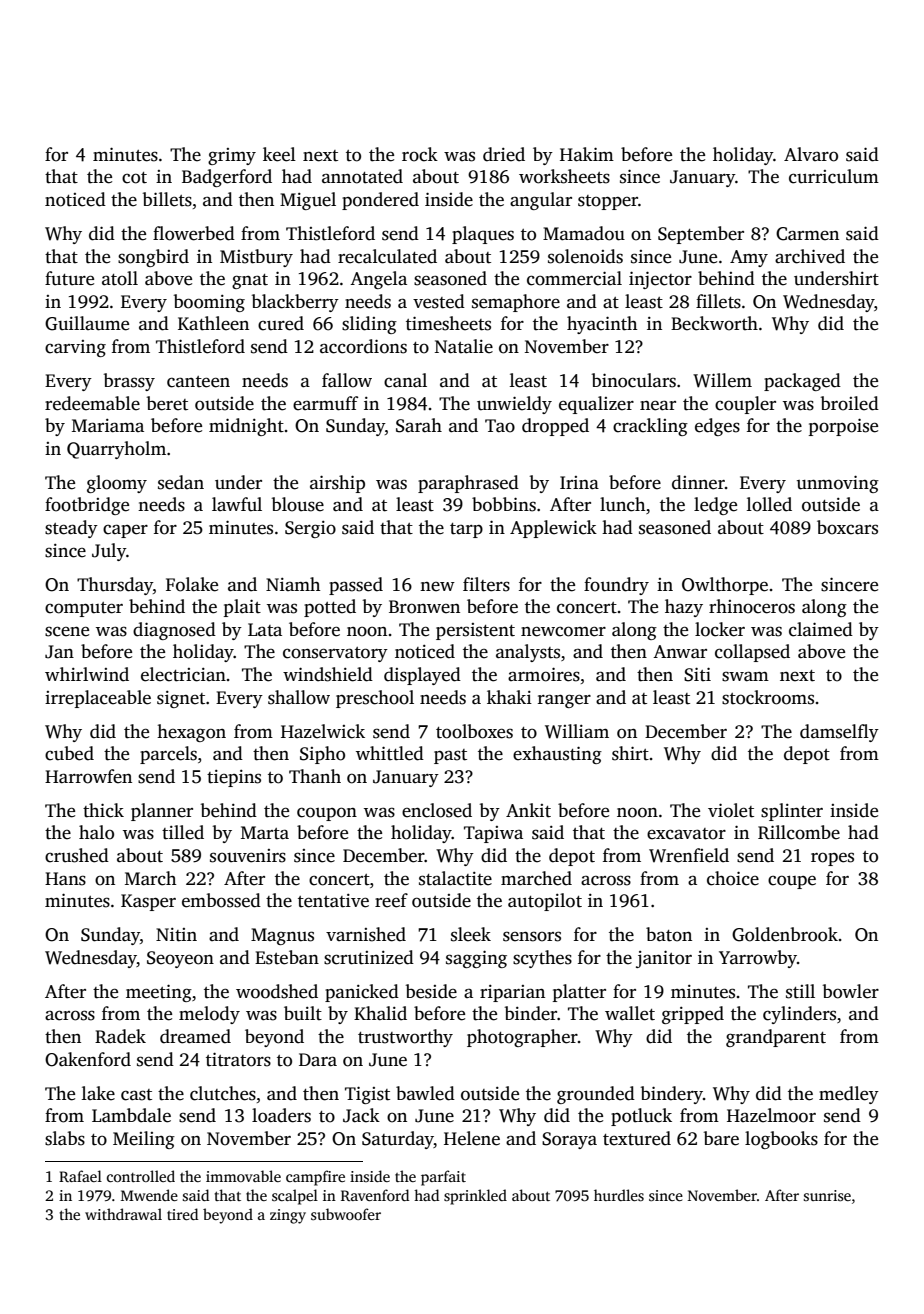 This screenshot has height=1314, width=924. I want to click on Hakim, so click(587, 154).
